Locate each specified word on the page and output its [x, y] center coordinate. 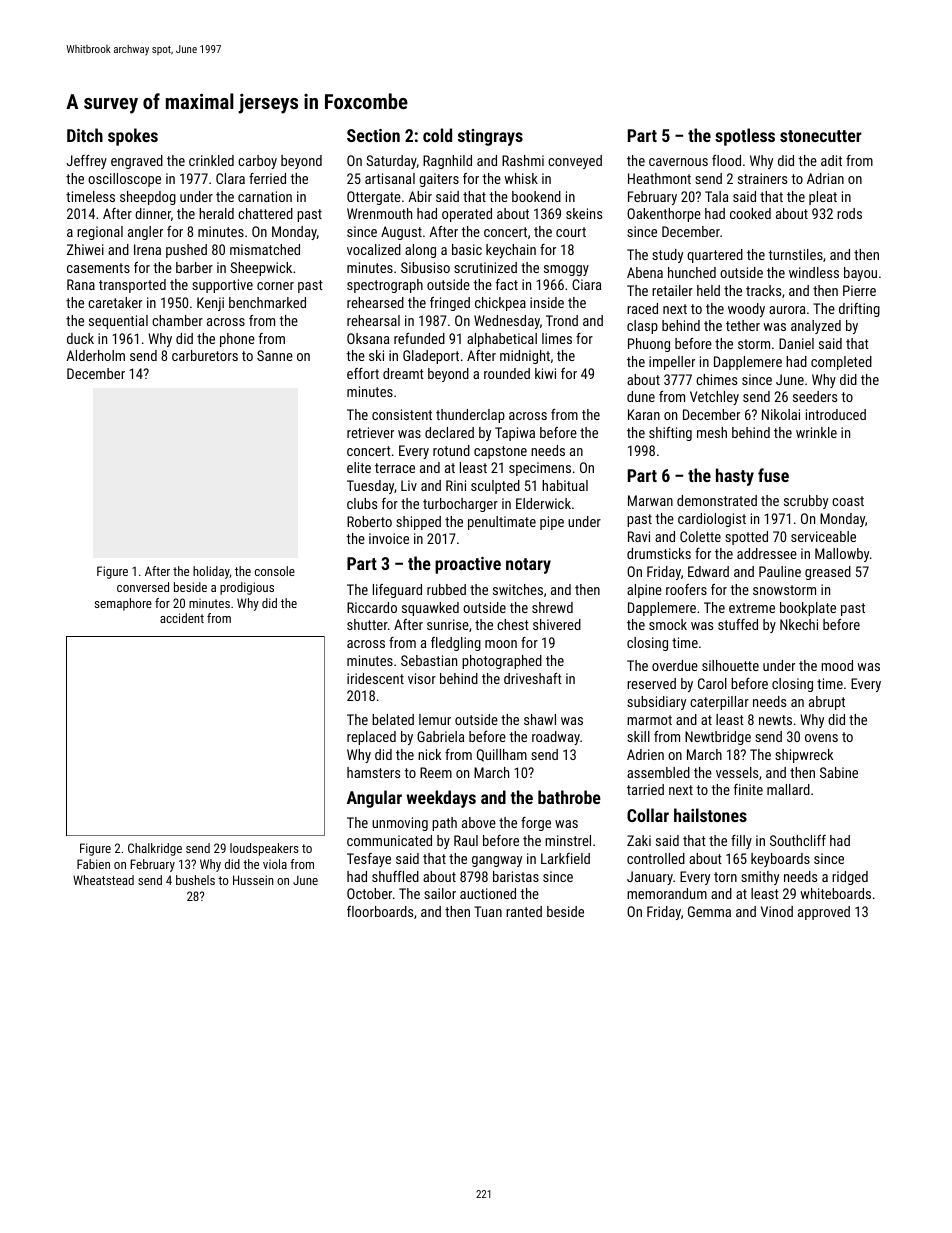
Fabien [93, 864]
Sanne [275, 355]
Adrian [825, 178]
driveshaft [533, 678]
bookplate [808, 609]
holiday [211, 572]
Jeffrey [86, 162]
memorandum [667, 893]
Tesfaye [369, 860]
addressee [767, 553]
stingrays [490, 137]
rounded [507, 373]
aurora [787, 310]
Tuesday [370, 487]
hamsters [373, 772]
